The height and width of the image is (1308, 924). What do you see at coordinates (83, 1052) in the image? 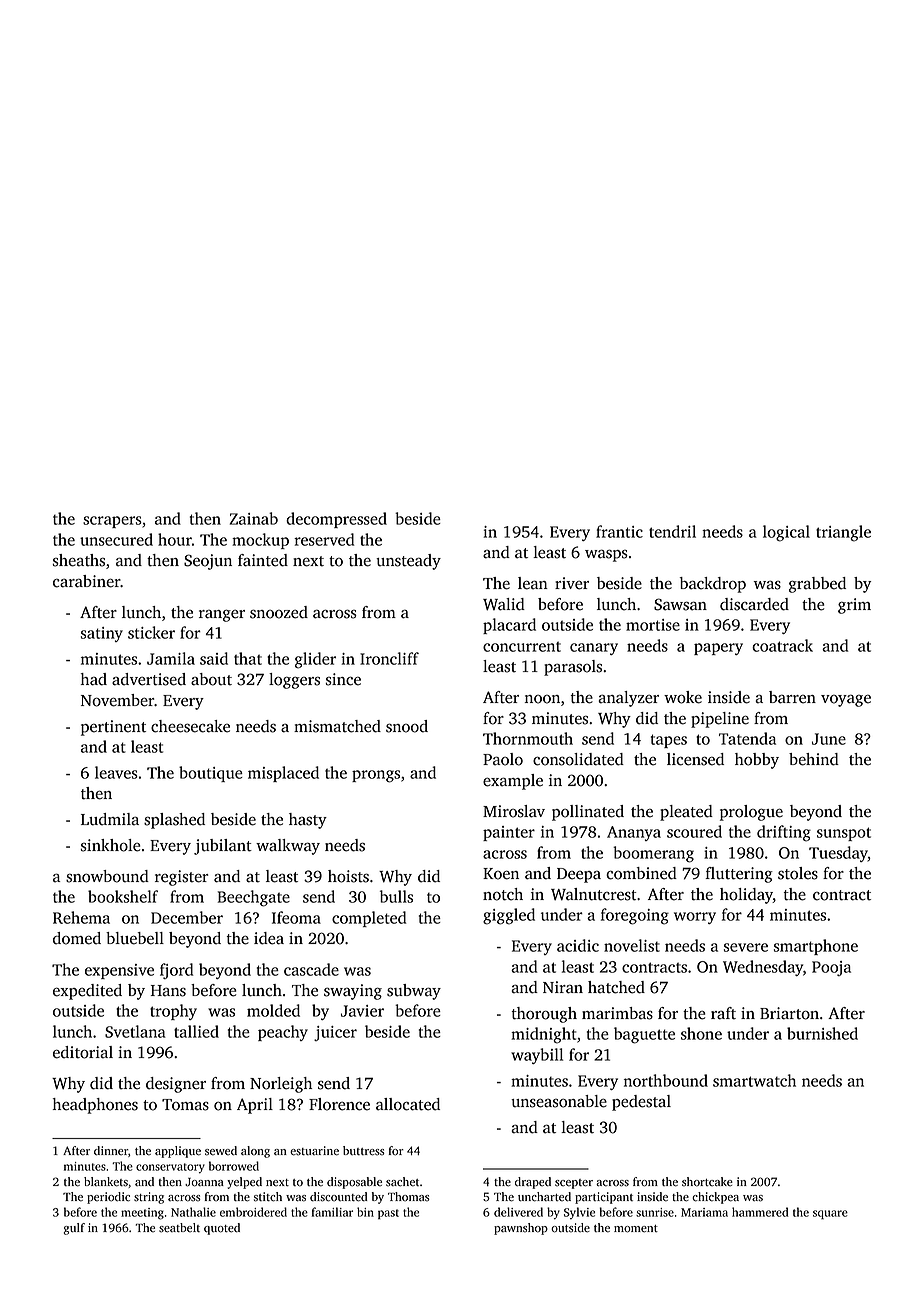
I see `editorial` at bounding box center [83, 1052].
